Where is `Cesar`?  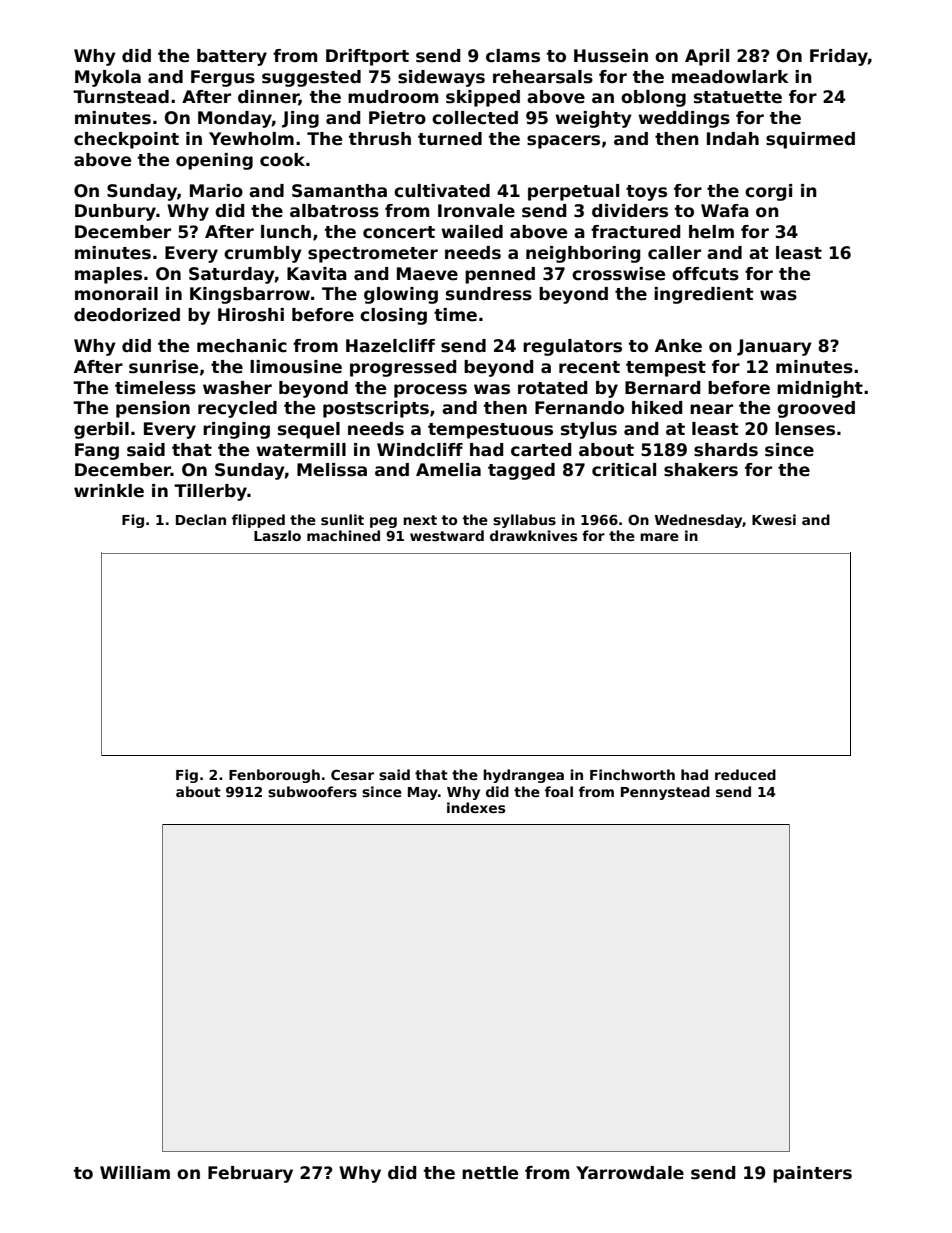 Cesar is located at coordinates (352, 774).
